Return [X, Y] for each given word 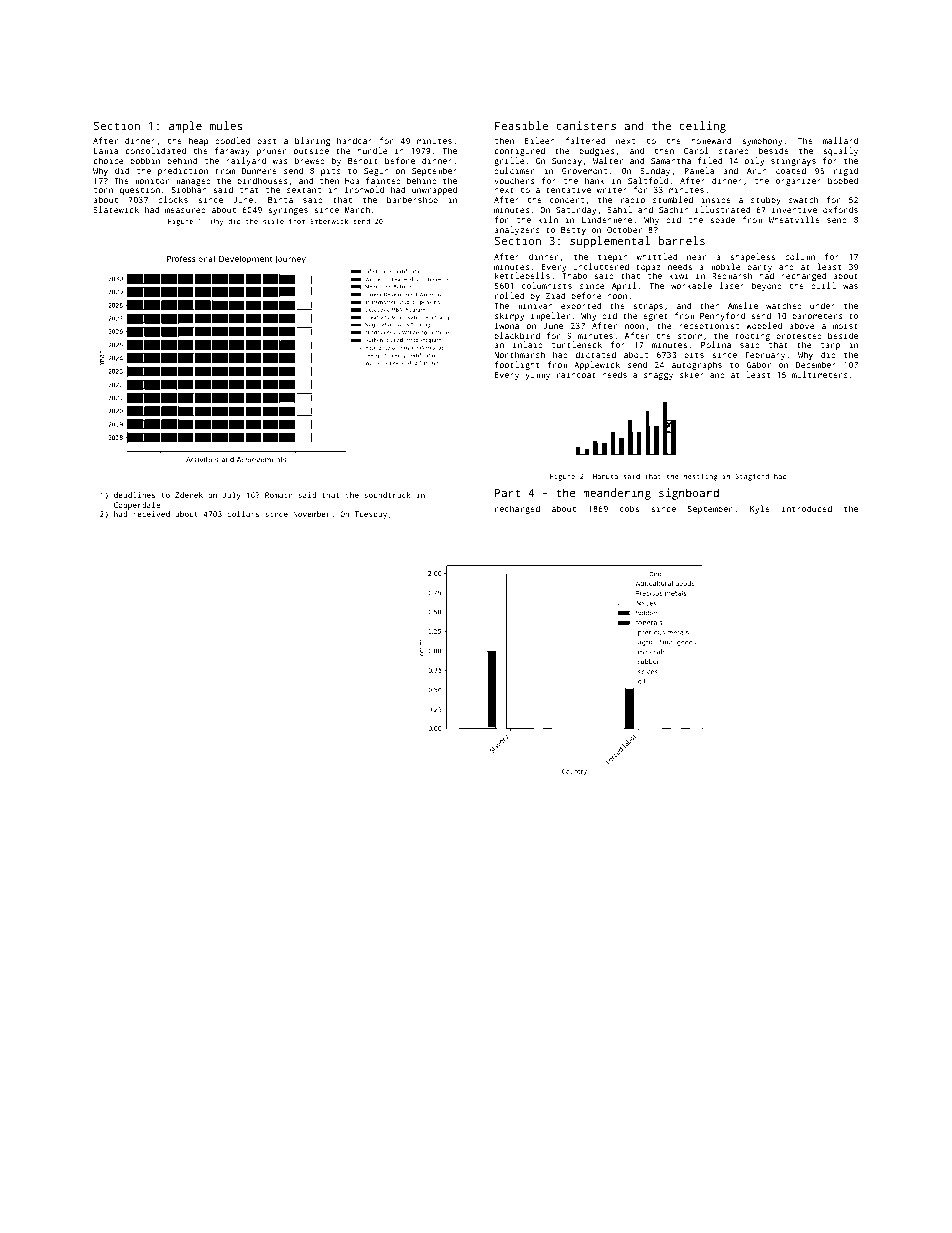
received [151, 514]
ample [185, 127]
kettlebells [522, 275]
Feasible [521, 125]
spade [722, 220]
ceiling [702, 127]
